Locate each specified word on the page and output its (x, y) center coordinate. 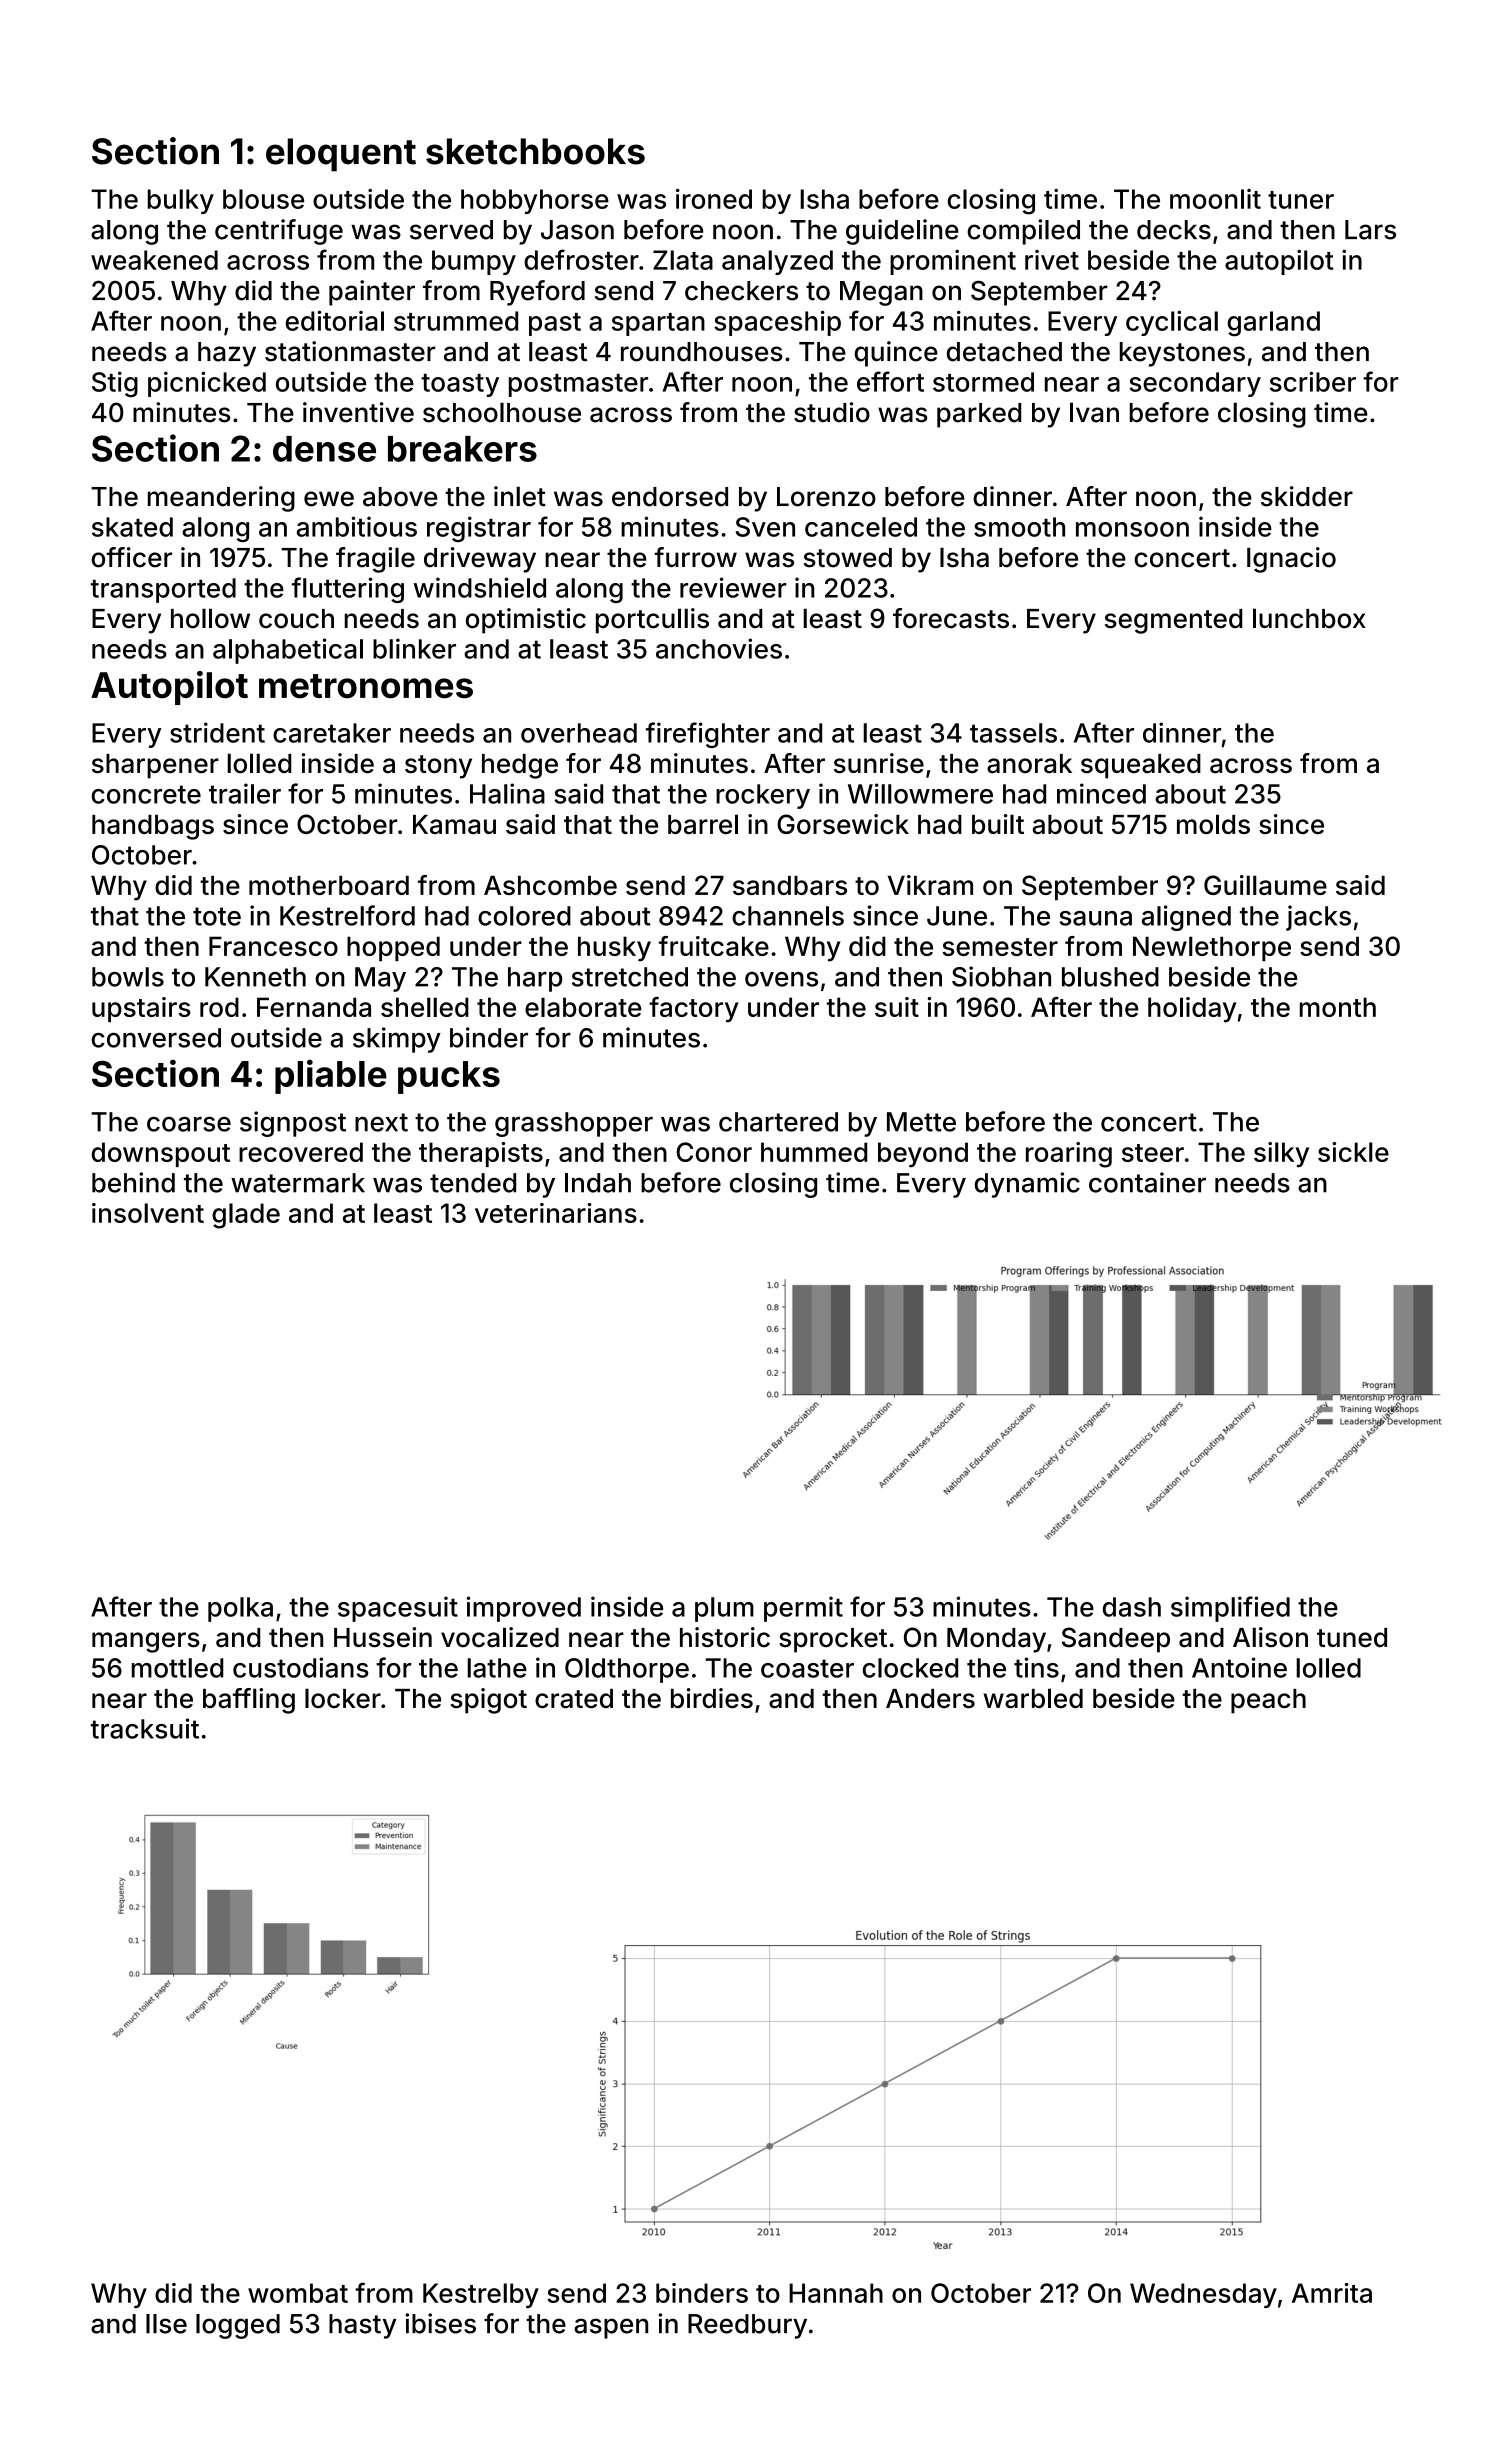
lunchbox (1309, 618)
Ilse (166, 2324)
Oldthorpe (627, 1670)
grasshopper (574, 1124)
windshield (479, 587)
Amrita (1332, 2293)
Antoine (1239, 1667)
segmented (1173, 621)
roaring (1069, 1155)
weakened (154, 260)
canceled (861, 527)
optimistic (526, 621)
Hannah (836, 2293)
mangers (146, 1642)
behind (133, 1182)
